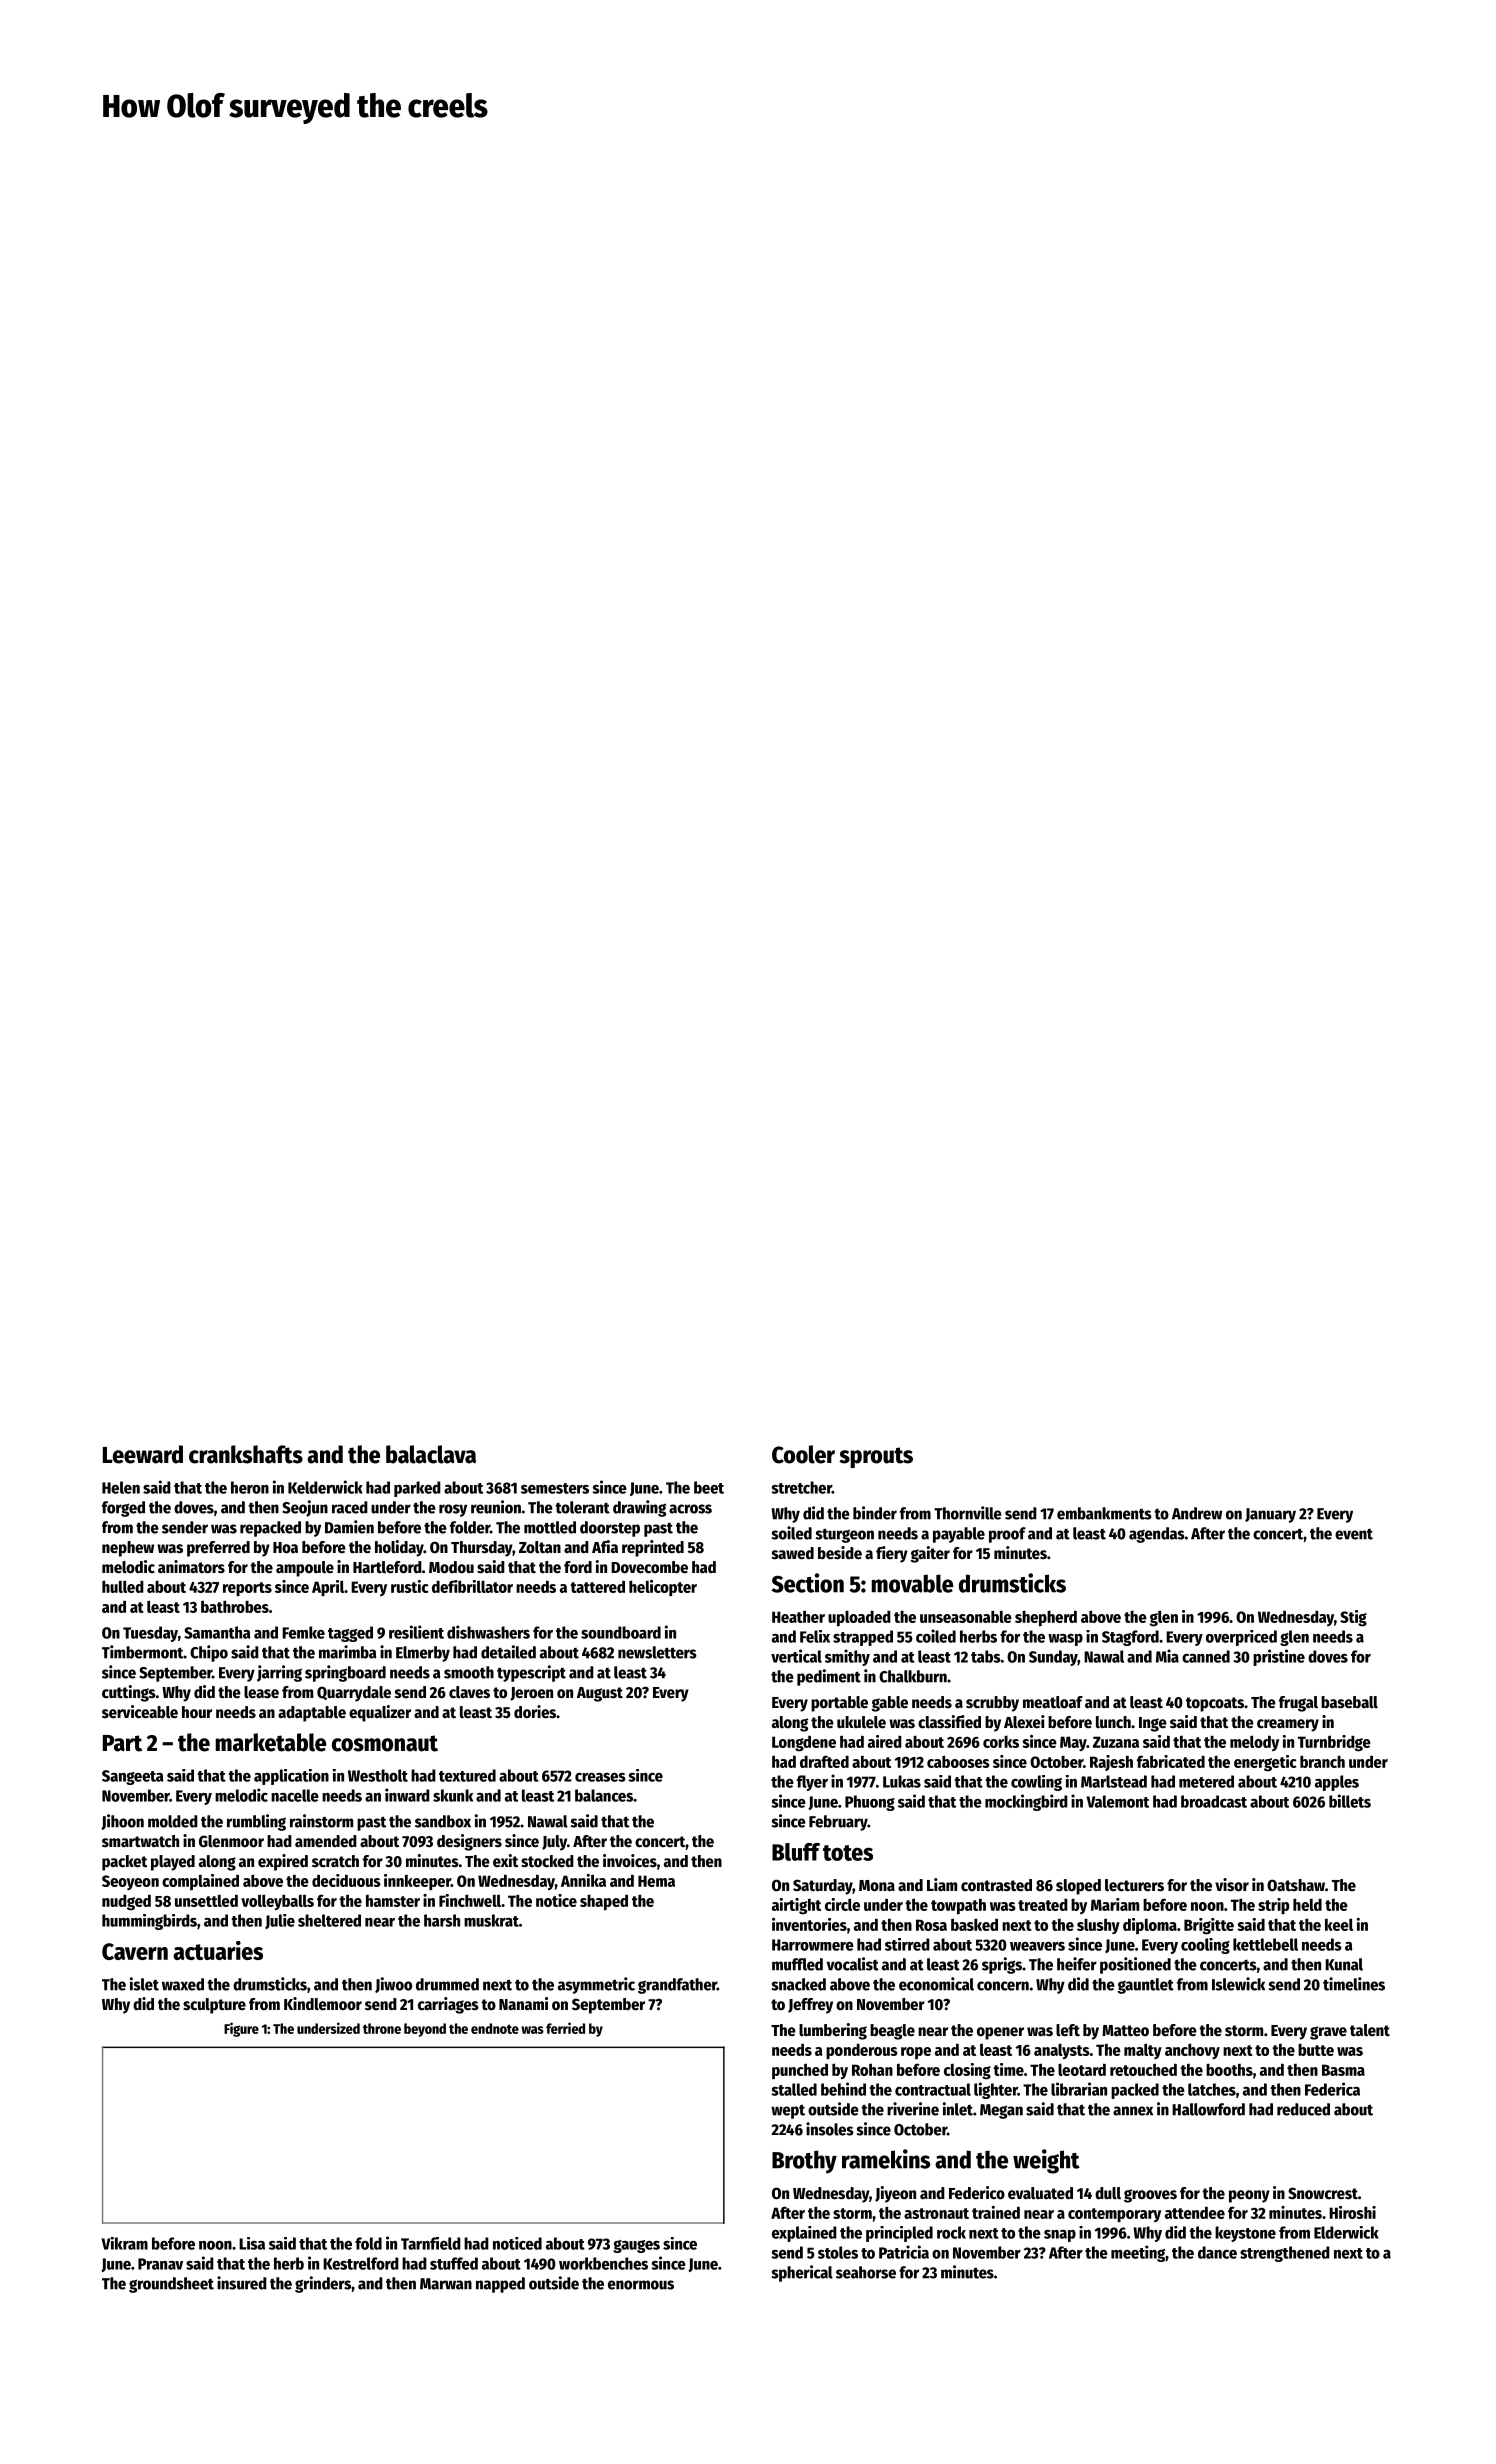 The width and height of the screenshot is (1496, 2464). I want to click on beyond, so click(425, 2030).
